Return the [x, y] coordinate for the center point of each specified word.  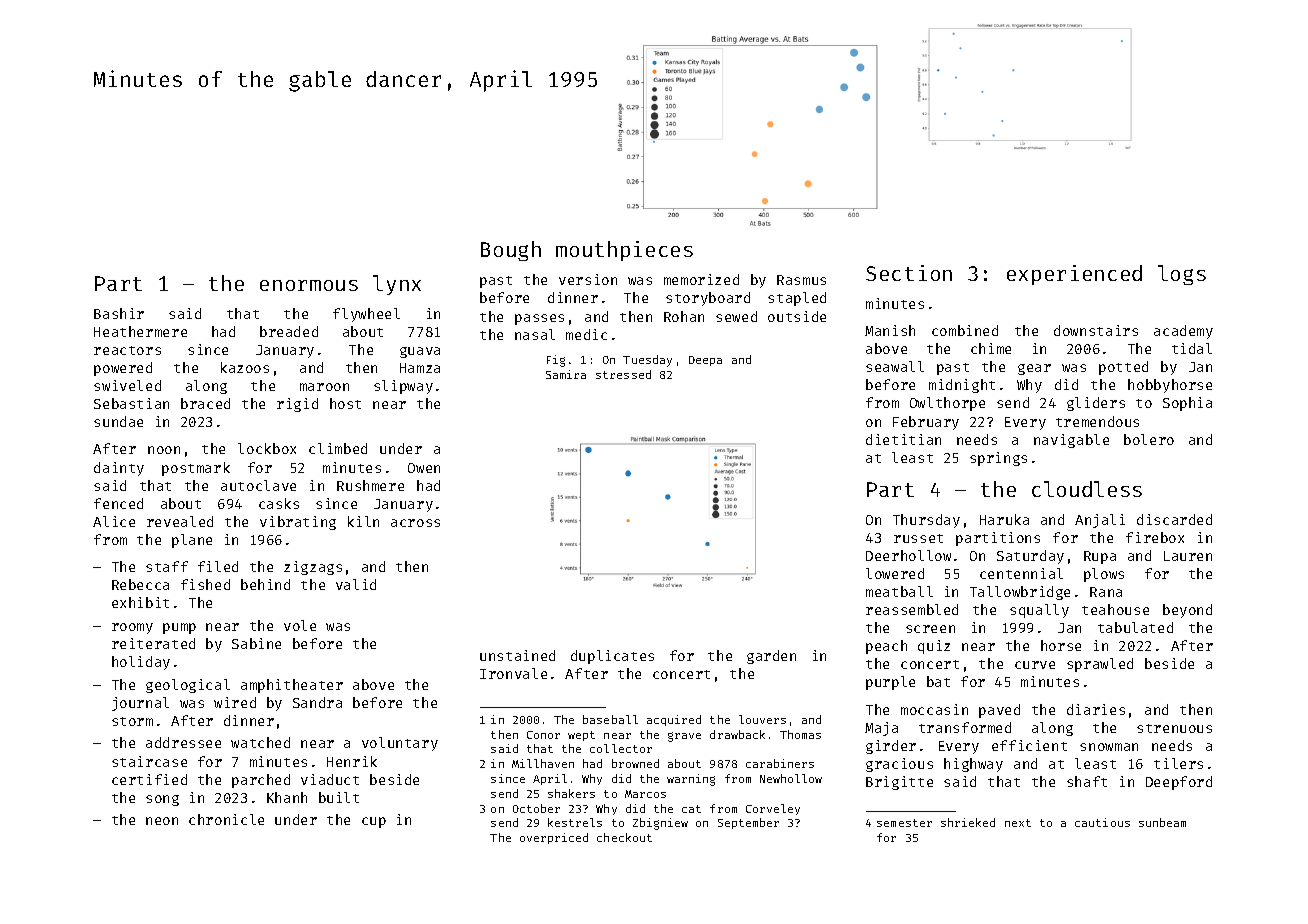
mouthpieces [624, 251]
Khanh [287, 797]
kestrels [575, 822]
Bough [511, 251]
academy [1183, 332]
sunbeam [1162, 822]
